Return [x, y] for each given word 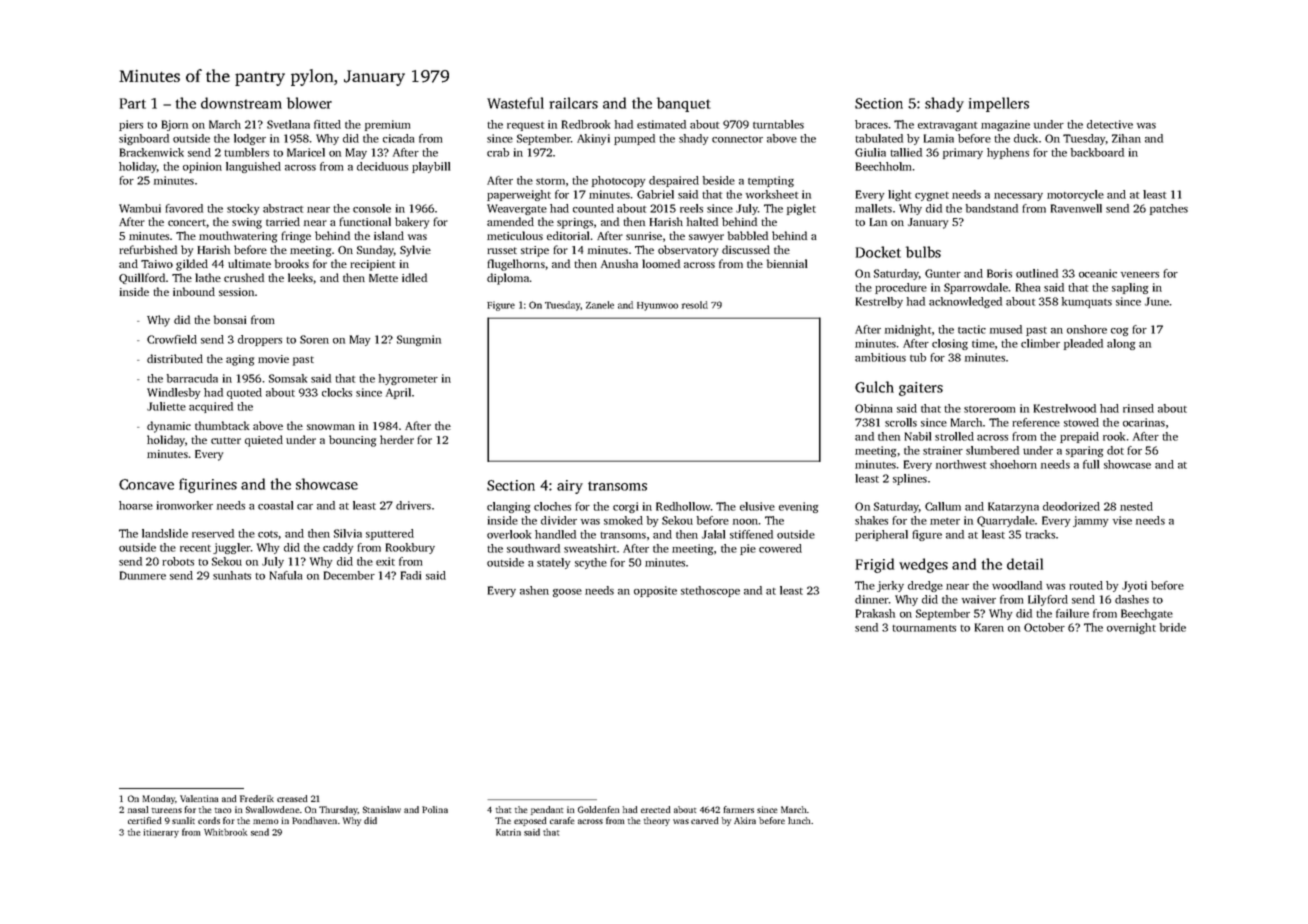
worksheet [772, 194]
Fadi [411, 575]
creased [292, 798]
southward [533, 548]
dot [1115, 450]
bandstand [992, 208]
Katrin [508, 832]
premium [387, 125]
